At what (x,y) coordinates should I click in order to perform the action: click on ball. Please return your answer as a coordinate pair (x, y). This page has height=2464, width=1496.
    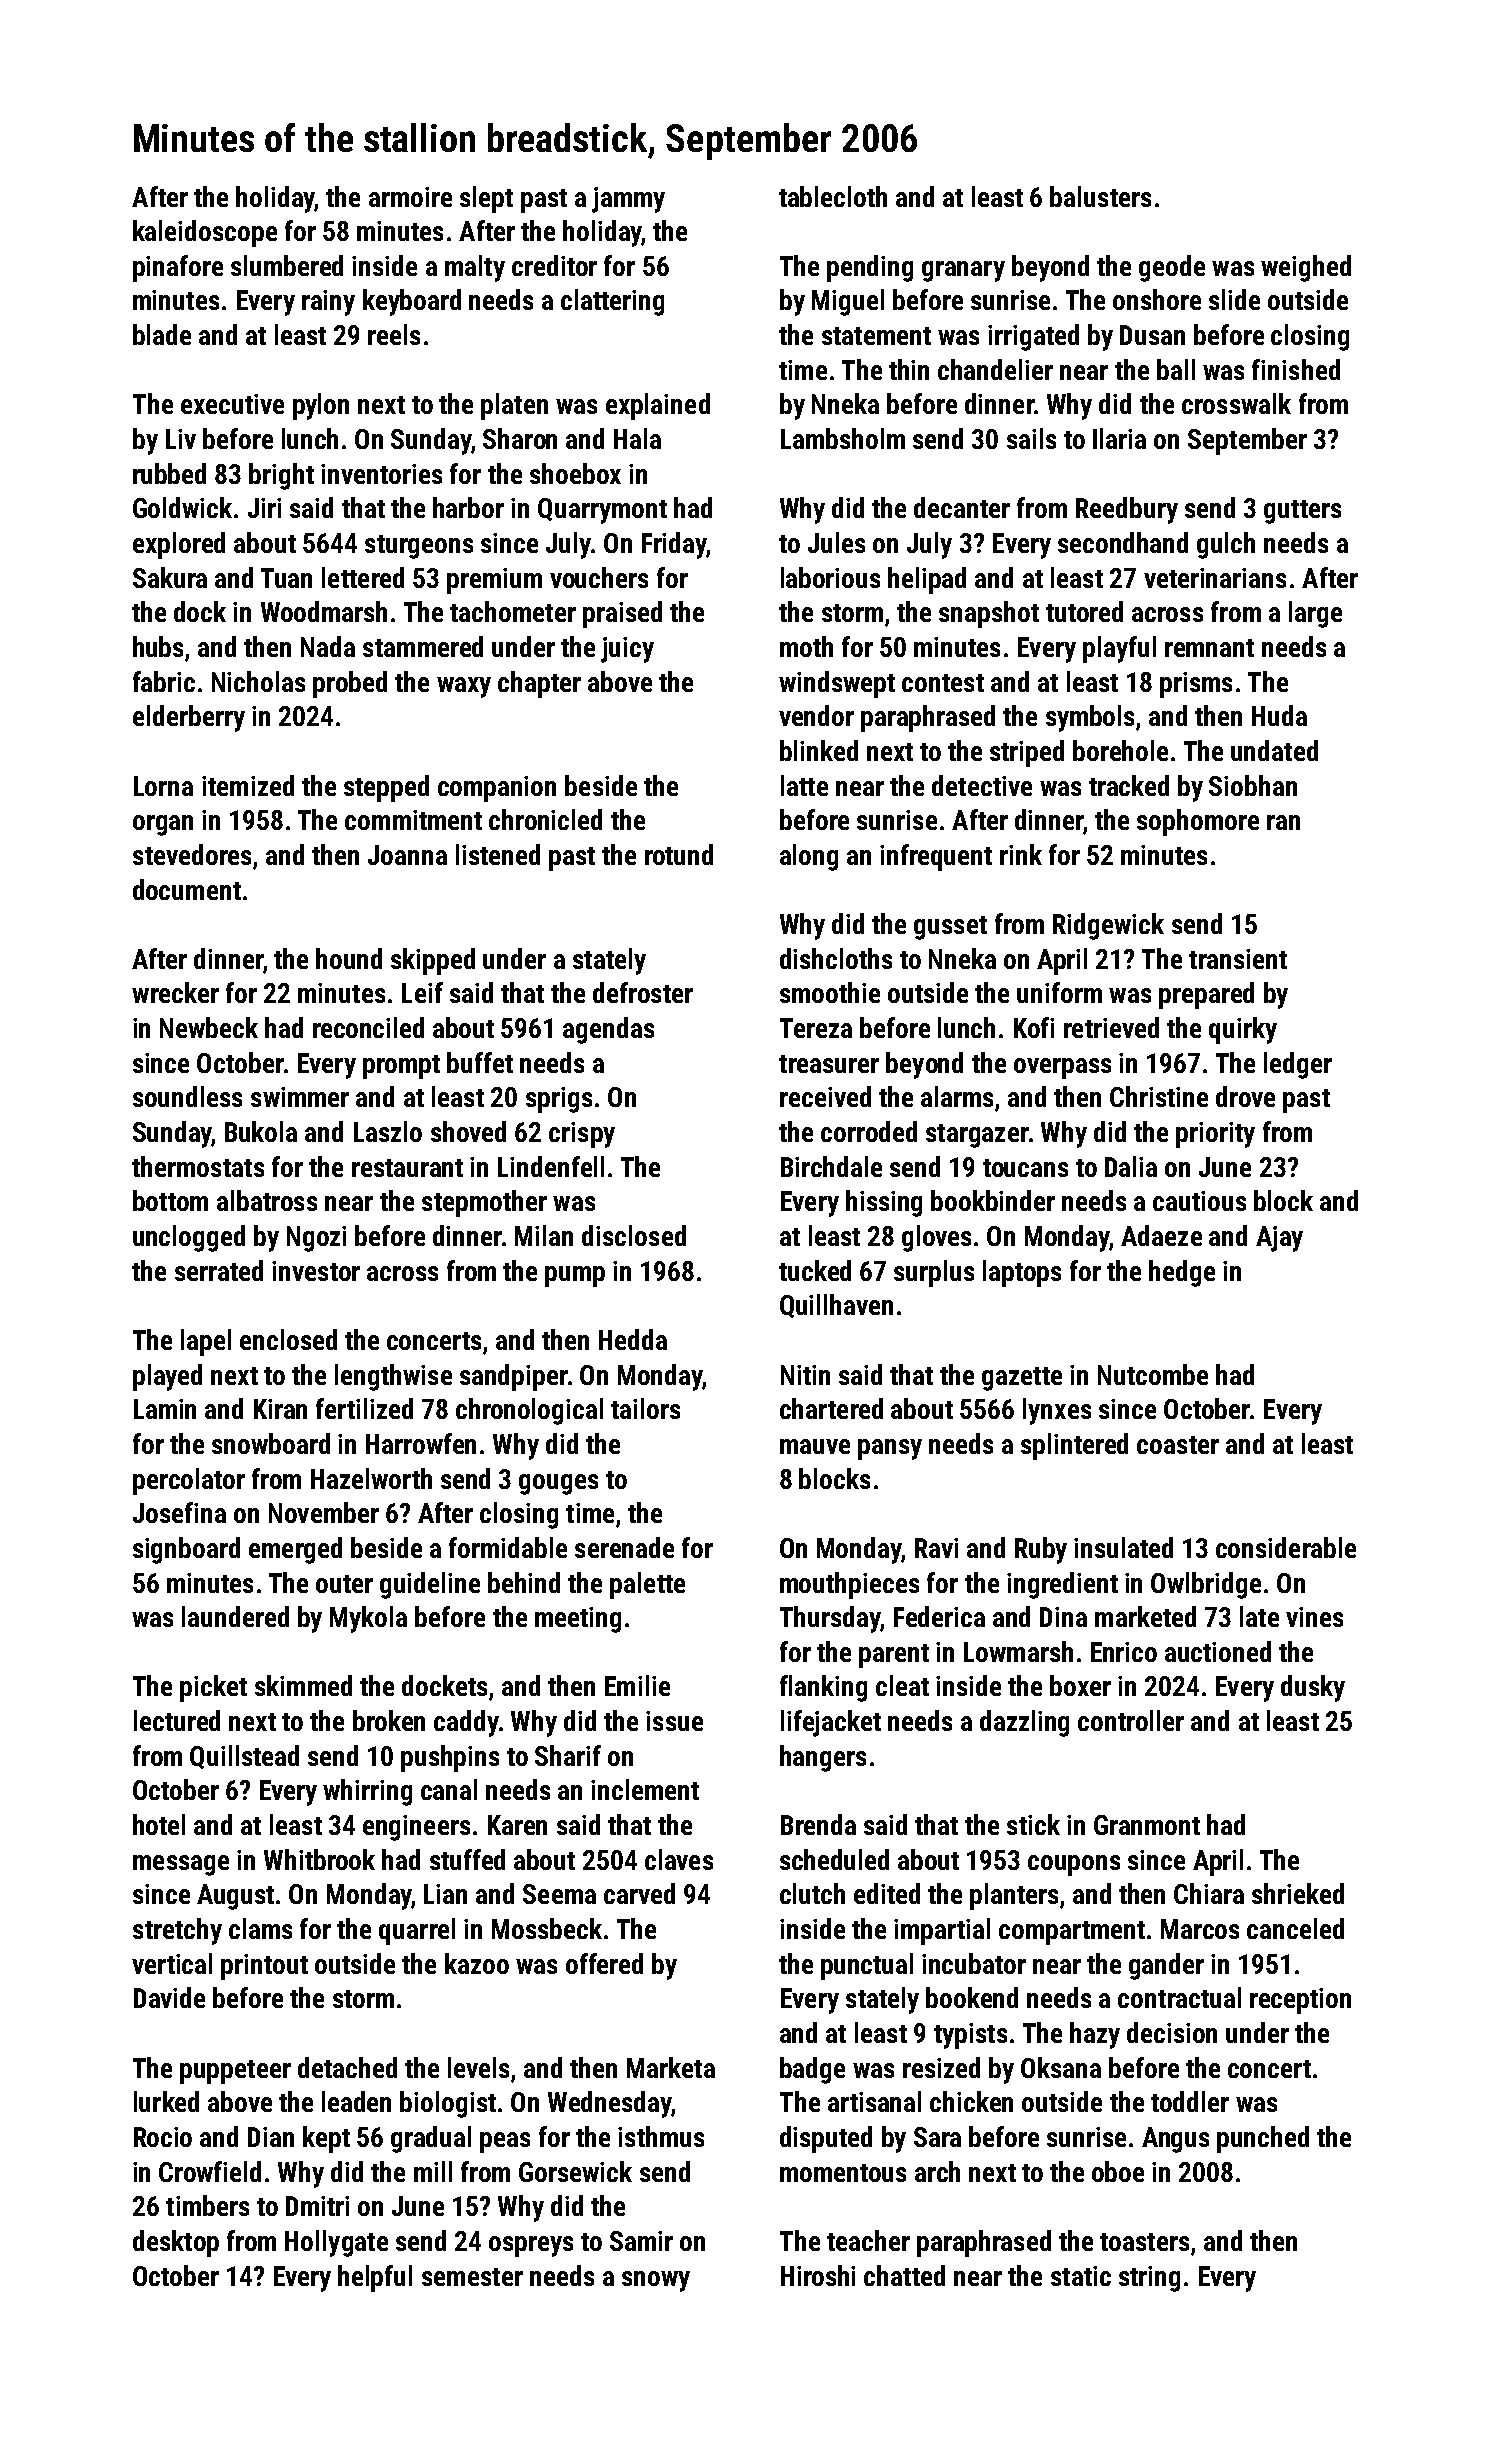
    Looking at the image, I should click on (1176, 369).
